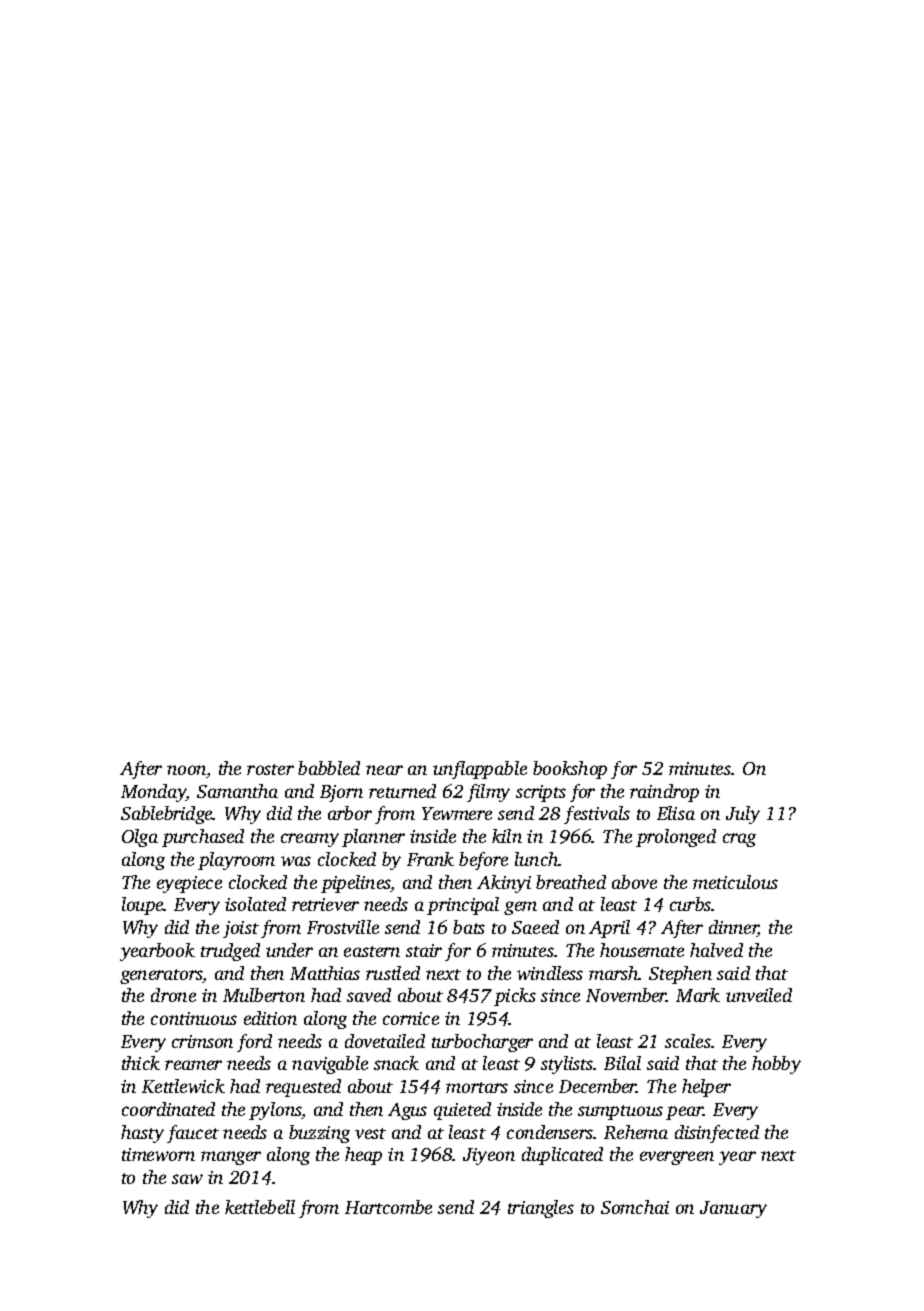  I want to click on saw, so click(187, 1179).
